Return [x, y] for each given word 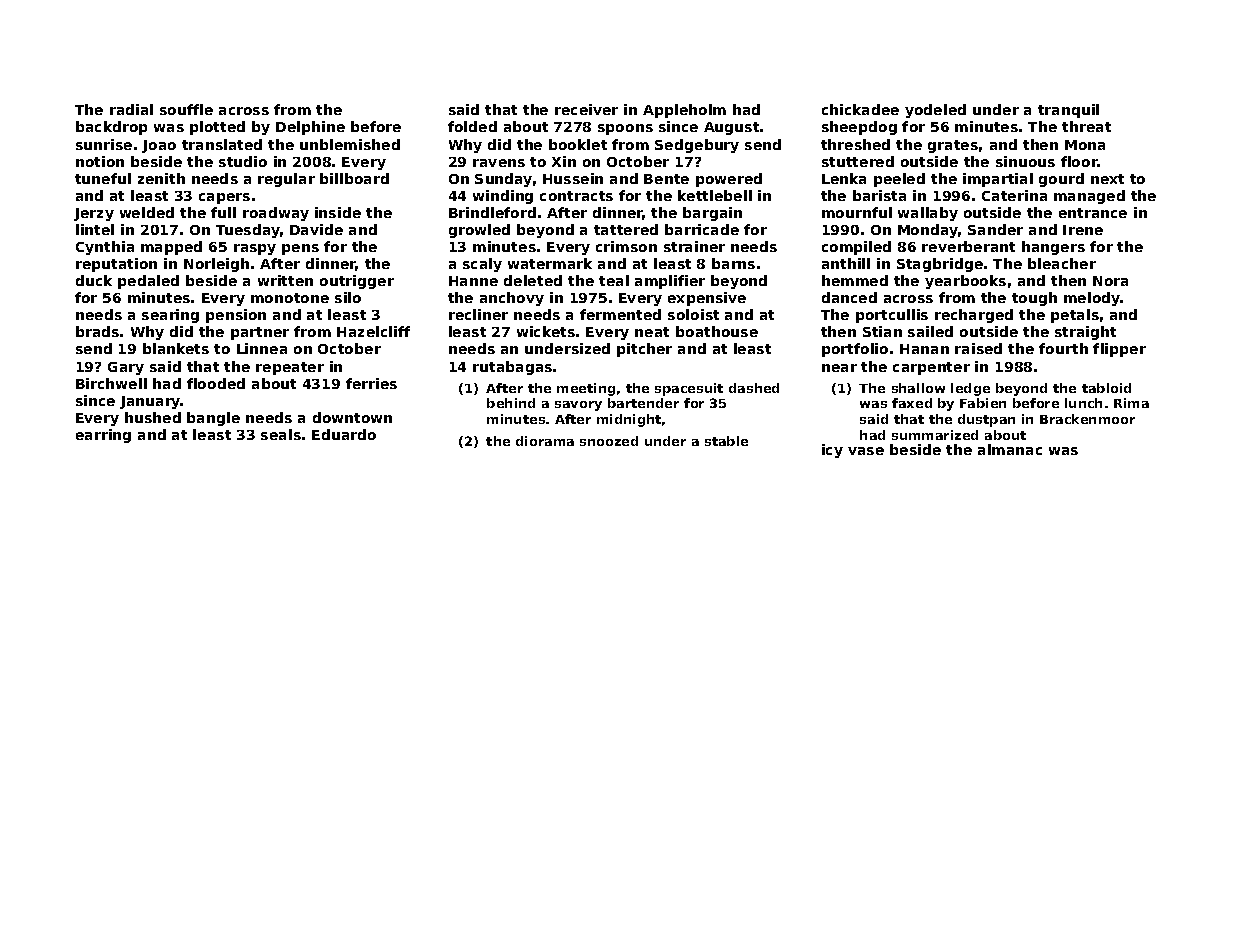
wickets [546, 331]
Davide [316, 229]
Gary [126, 368]
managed [1089, 197]
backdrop [111, 128]
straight [1085, 333]
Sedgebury [697, 146]
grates [953, 146]
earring [103, 436]
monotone [290, 298]
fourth [1063, 348]
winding [503, 197]
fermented [620, 314]
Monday [928, 231]
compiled [856, 248]
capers [224, 198]
